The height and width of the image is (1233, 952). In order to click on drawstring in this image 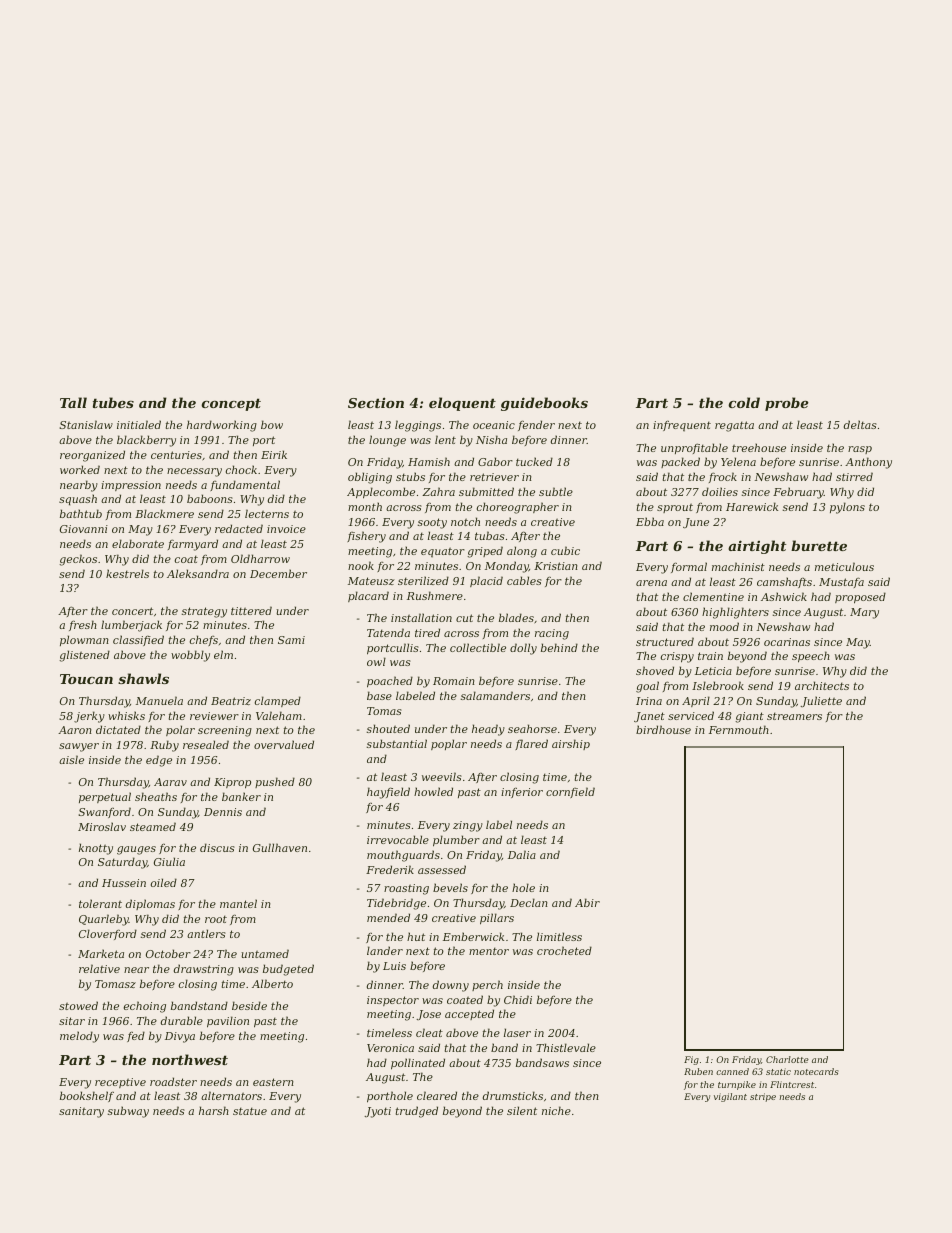, I will do `click(204, 970)`.
